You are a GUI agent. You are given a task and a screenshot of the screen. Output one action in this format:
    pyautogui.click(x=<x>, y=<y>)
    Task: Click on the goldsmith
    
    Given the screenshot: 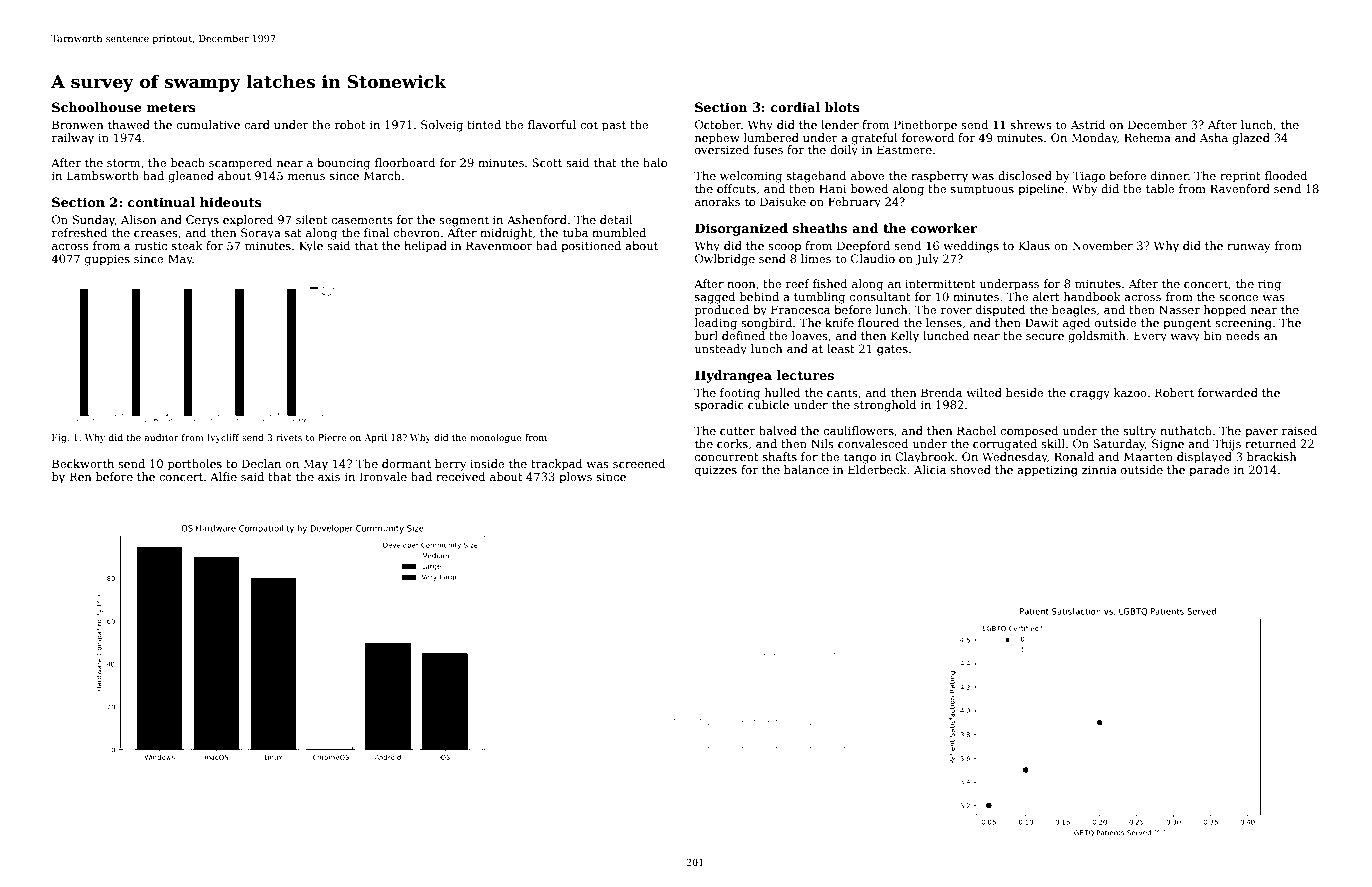 What is the action you would take?
    pyautogui.click(x=1097, y=337)
